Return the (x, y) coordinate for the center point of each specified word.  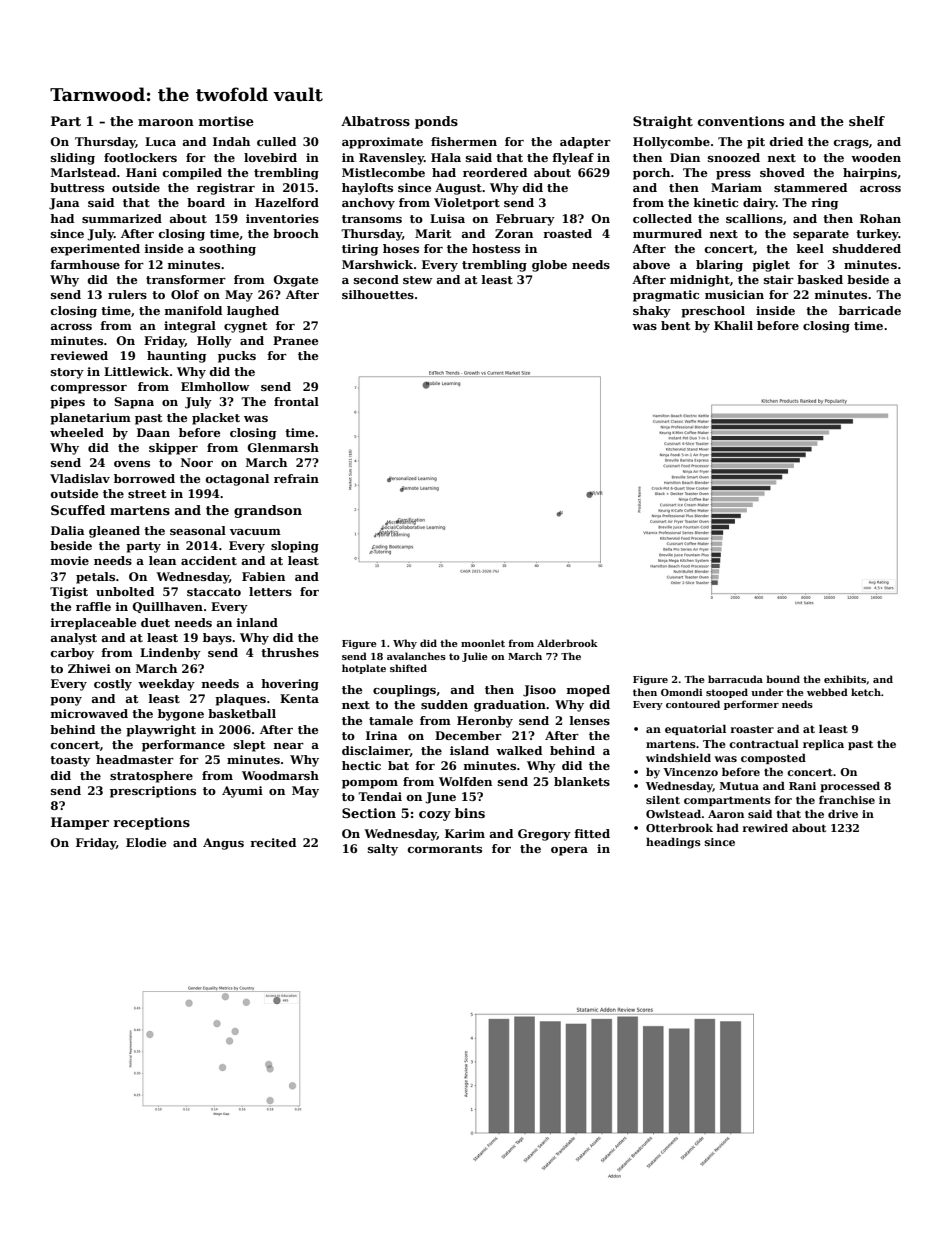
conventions (741, 121)
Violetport (467, 204)
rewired (765, 827)
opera (569, 851)
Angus (223, 844)
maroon (166, 122)
